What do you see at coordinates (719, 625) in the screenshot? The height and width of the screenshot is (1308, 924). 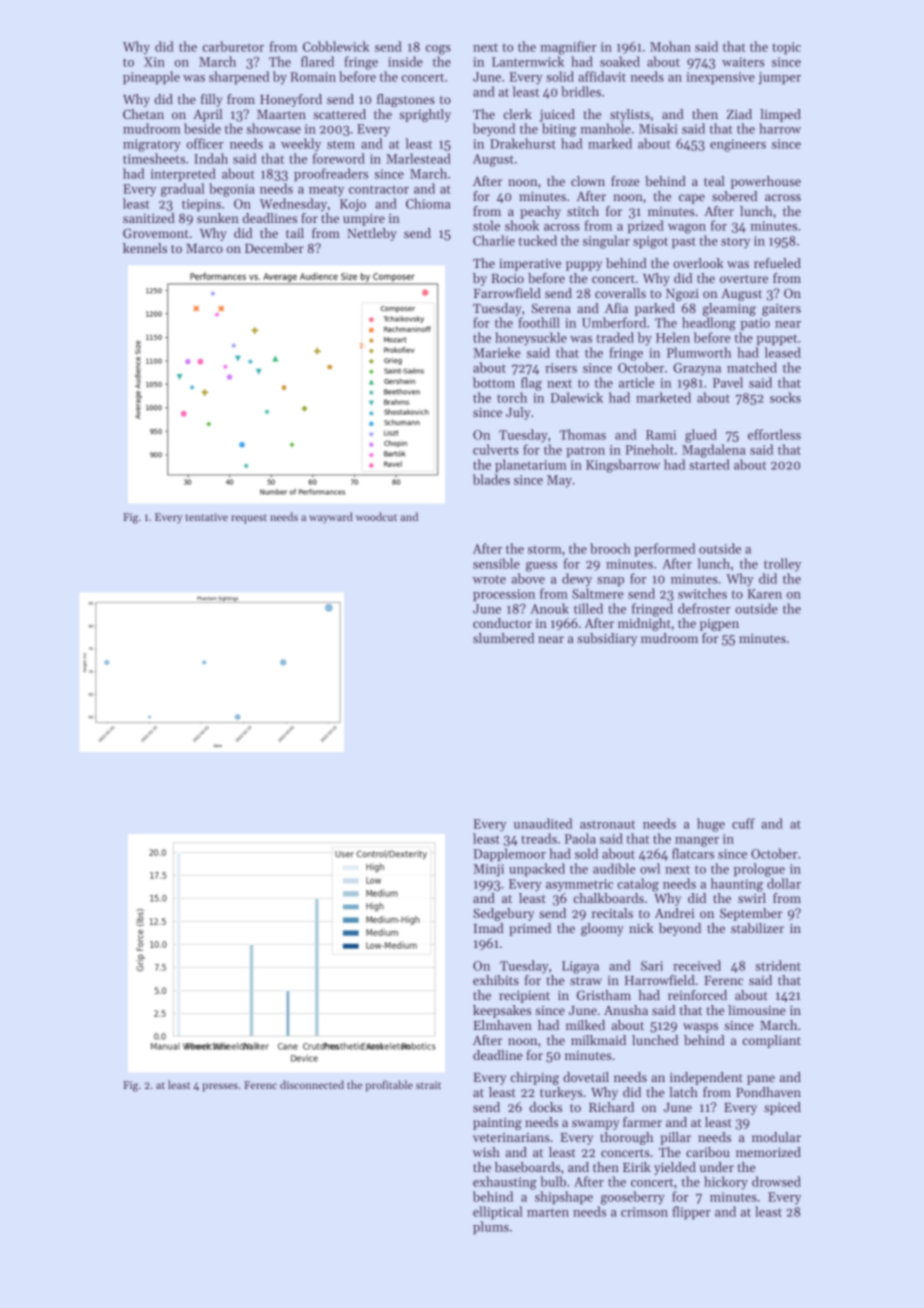 I see `pigpen` at bounding box center [719, 625].
